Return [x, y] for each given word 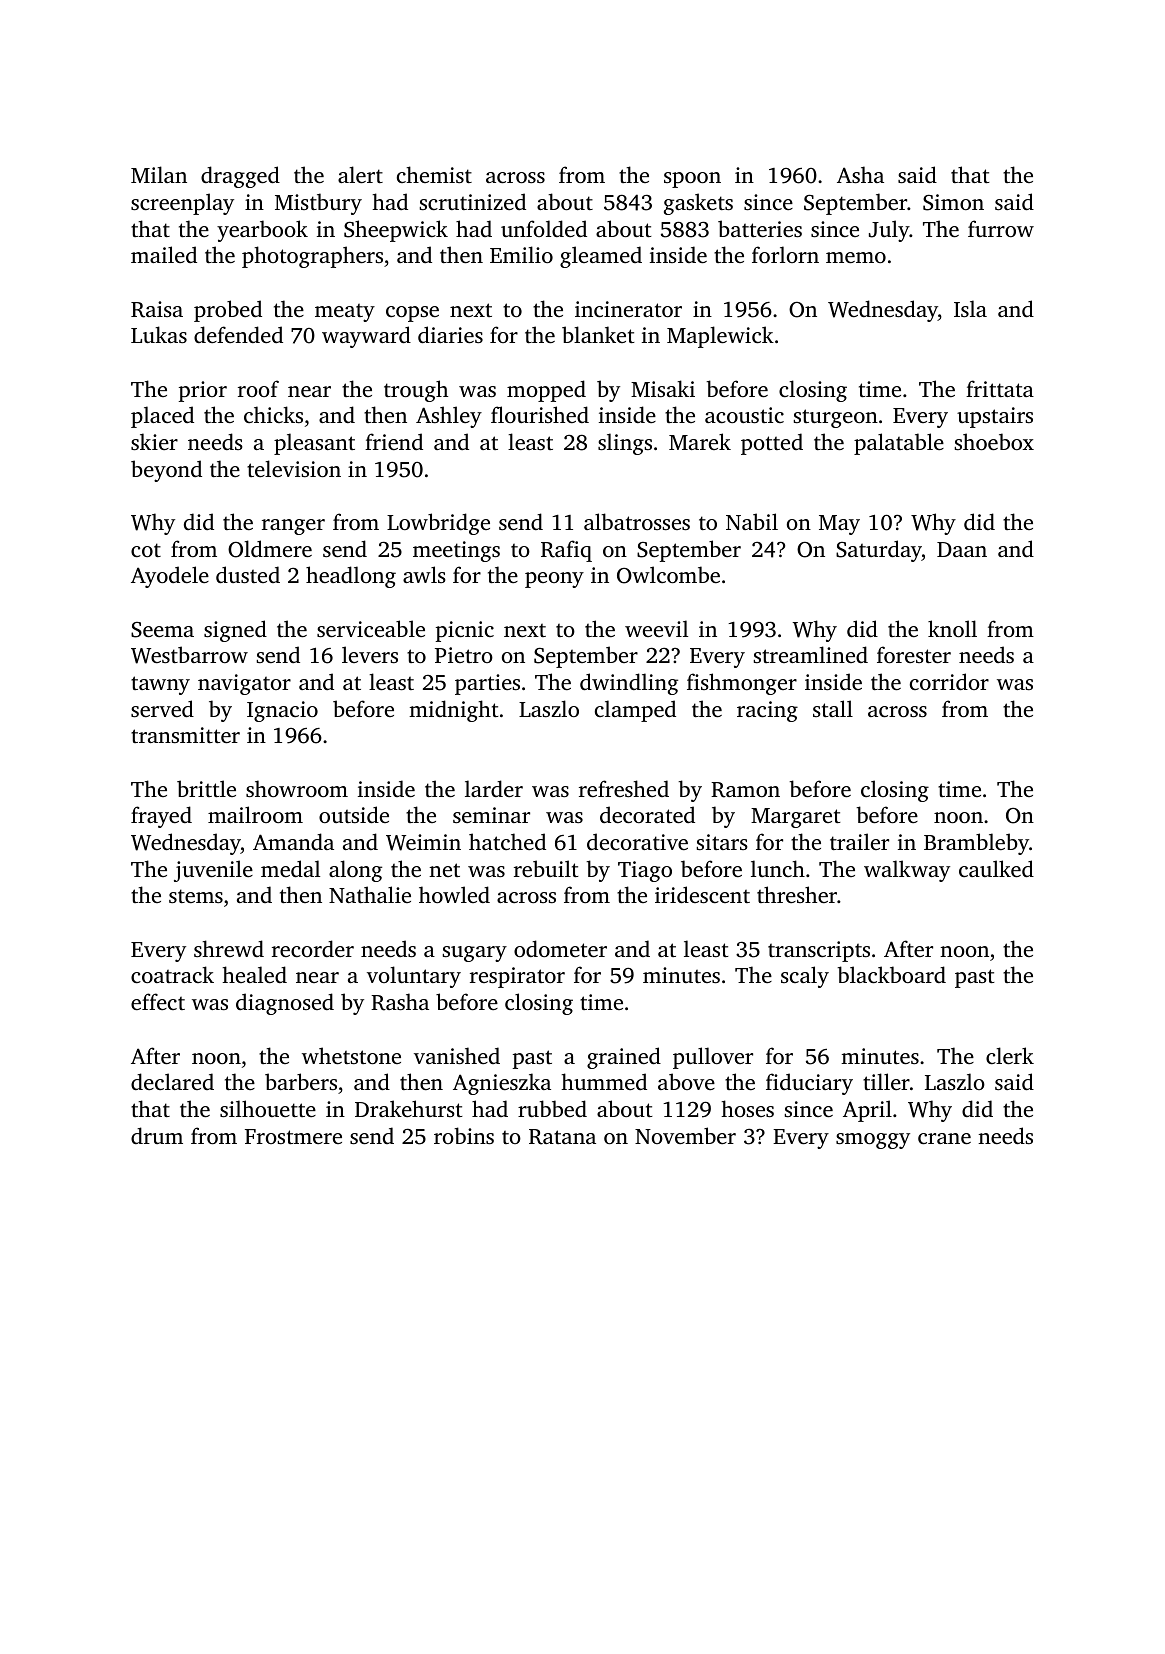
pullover [713, 1058]
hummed [604, 1081]
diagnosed [285, 1004]
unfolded [544, 228]
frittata [1000, 388]
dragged [240, 177]
